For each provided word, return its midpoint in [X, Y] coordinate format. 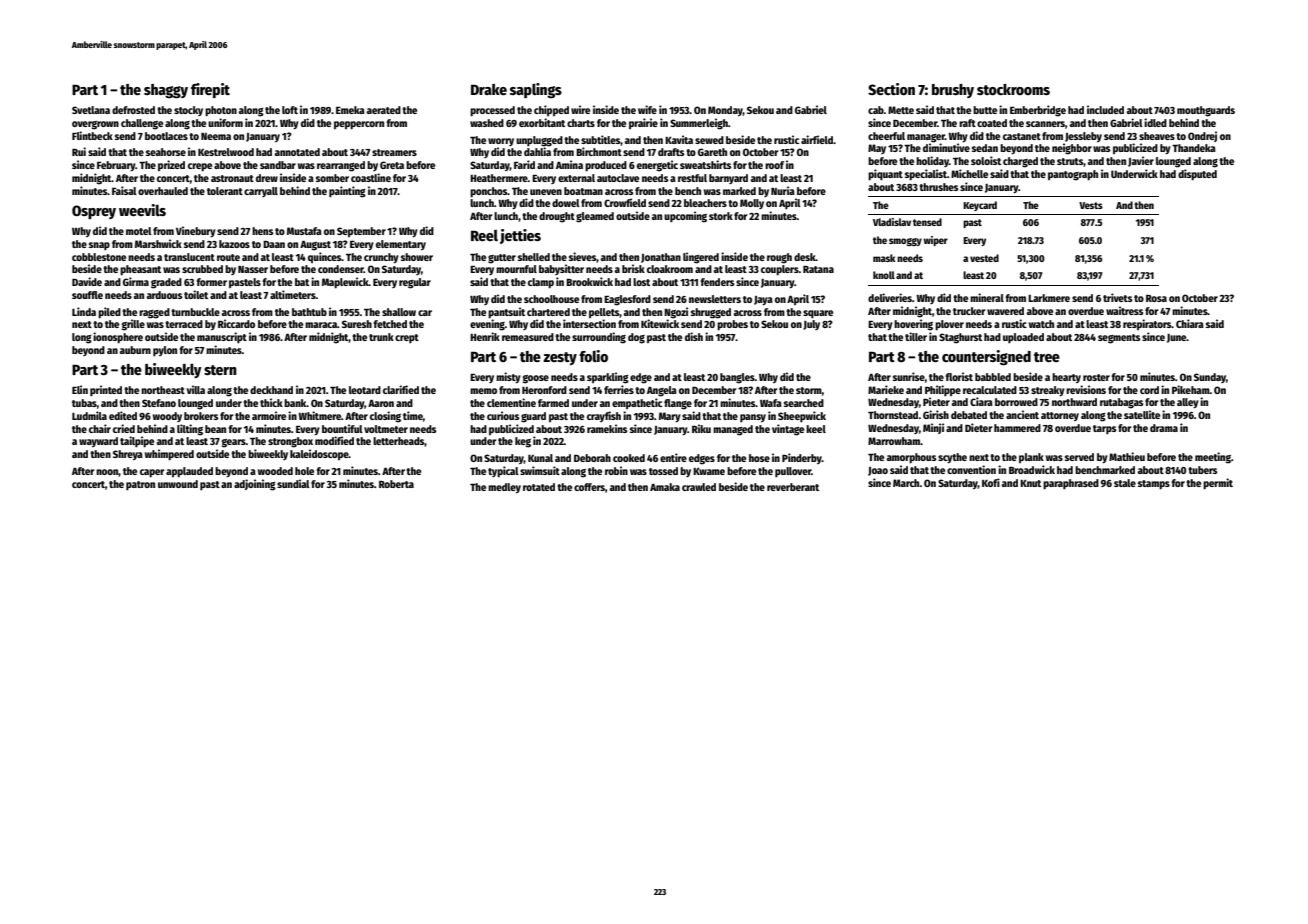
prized [171, 165]
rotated [539, 487]
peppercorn [359, 125]
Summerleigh [699, 124]
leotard [365, 390]
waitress [1124, 310]
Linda [84, 311]
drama [1164, 428]
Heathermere [499, 178]
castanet [1022, 136]
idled [1155, 122]
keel [816, 429]
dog [636, 338]
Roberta [396, 484]
